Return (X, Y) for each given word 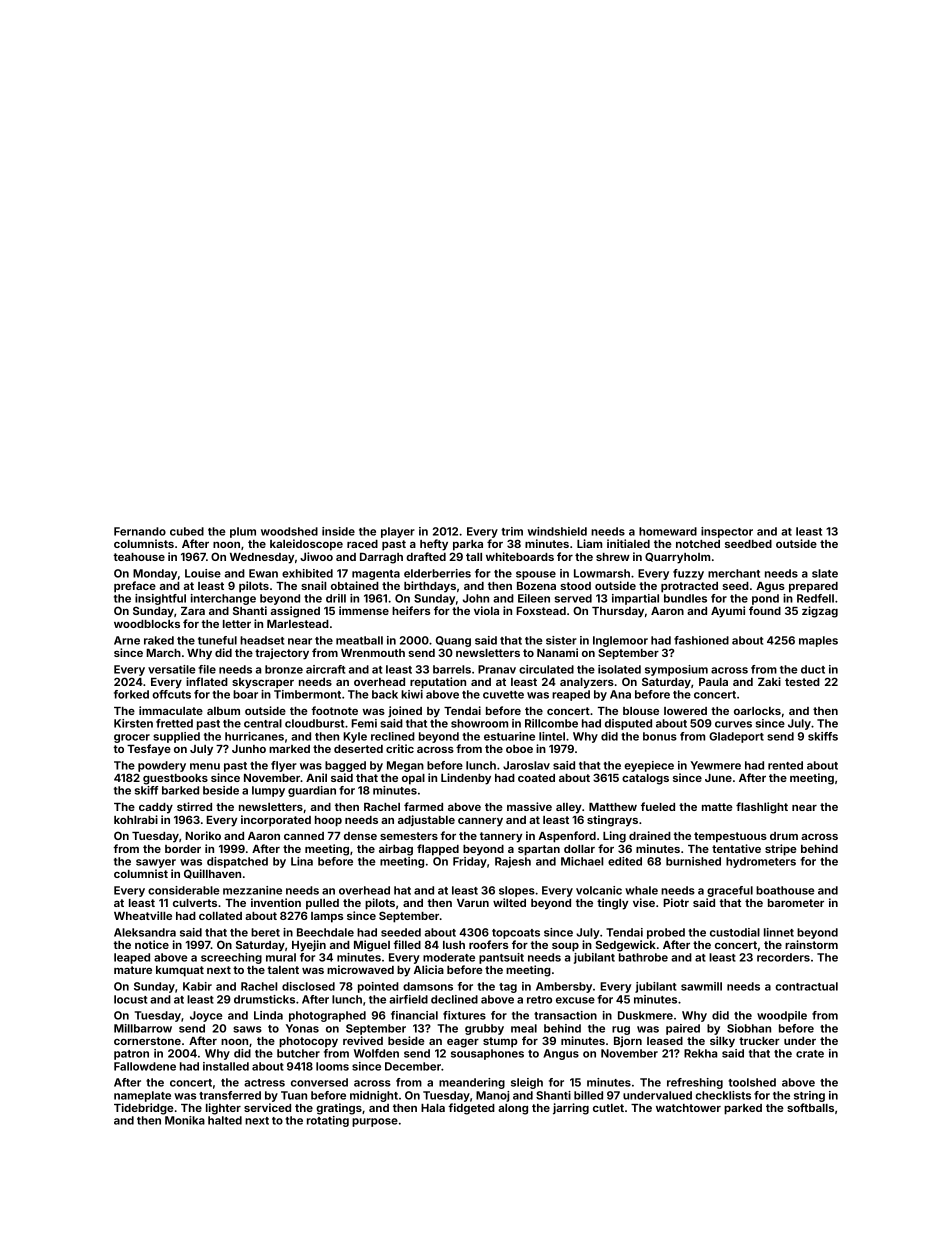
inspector (727, 532)
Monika (185, 1120)
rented (785, 765)
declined (454, 999)
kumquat (180, 971)
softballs (810, 1107)
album (223, 711)
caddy (156, 808)
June (718, 778)
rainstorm (811, 944)
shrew (613, 557)
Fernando (140, 531)
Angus (561, 1054)
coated (536, 778)
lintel (552, 736)
